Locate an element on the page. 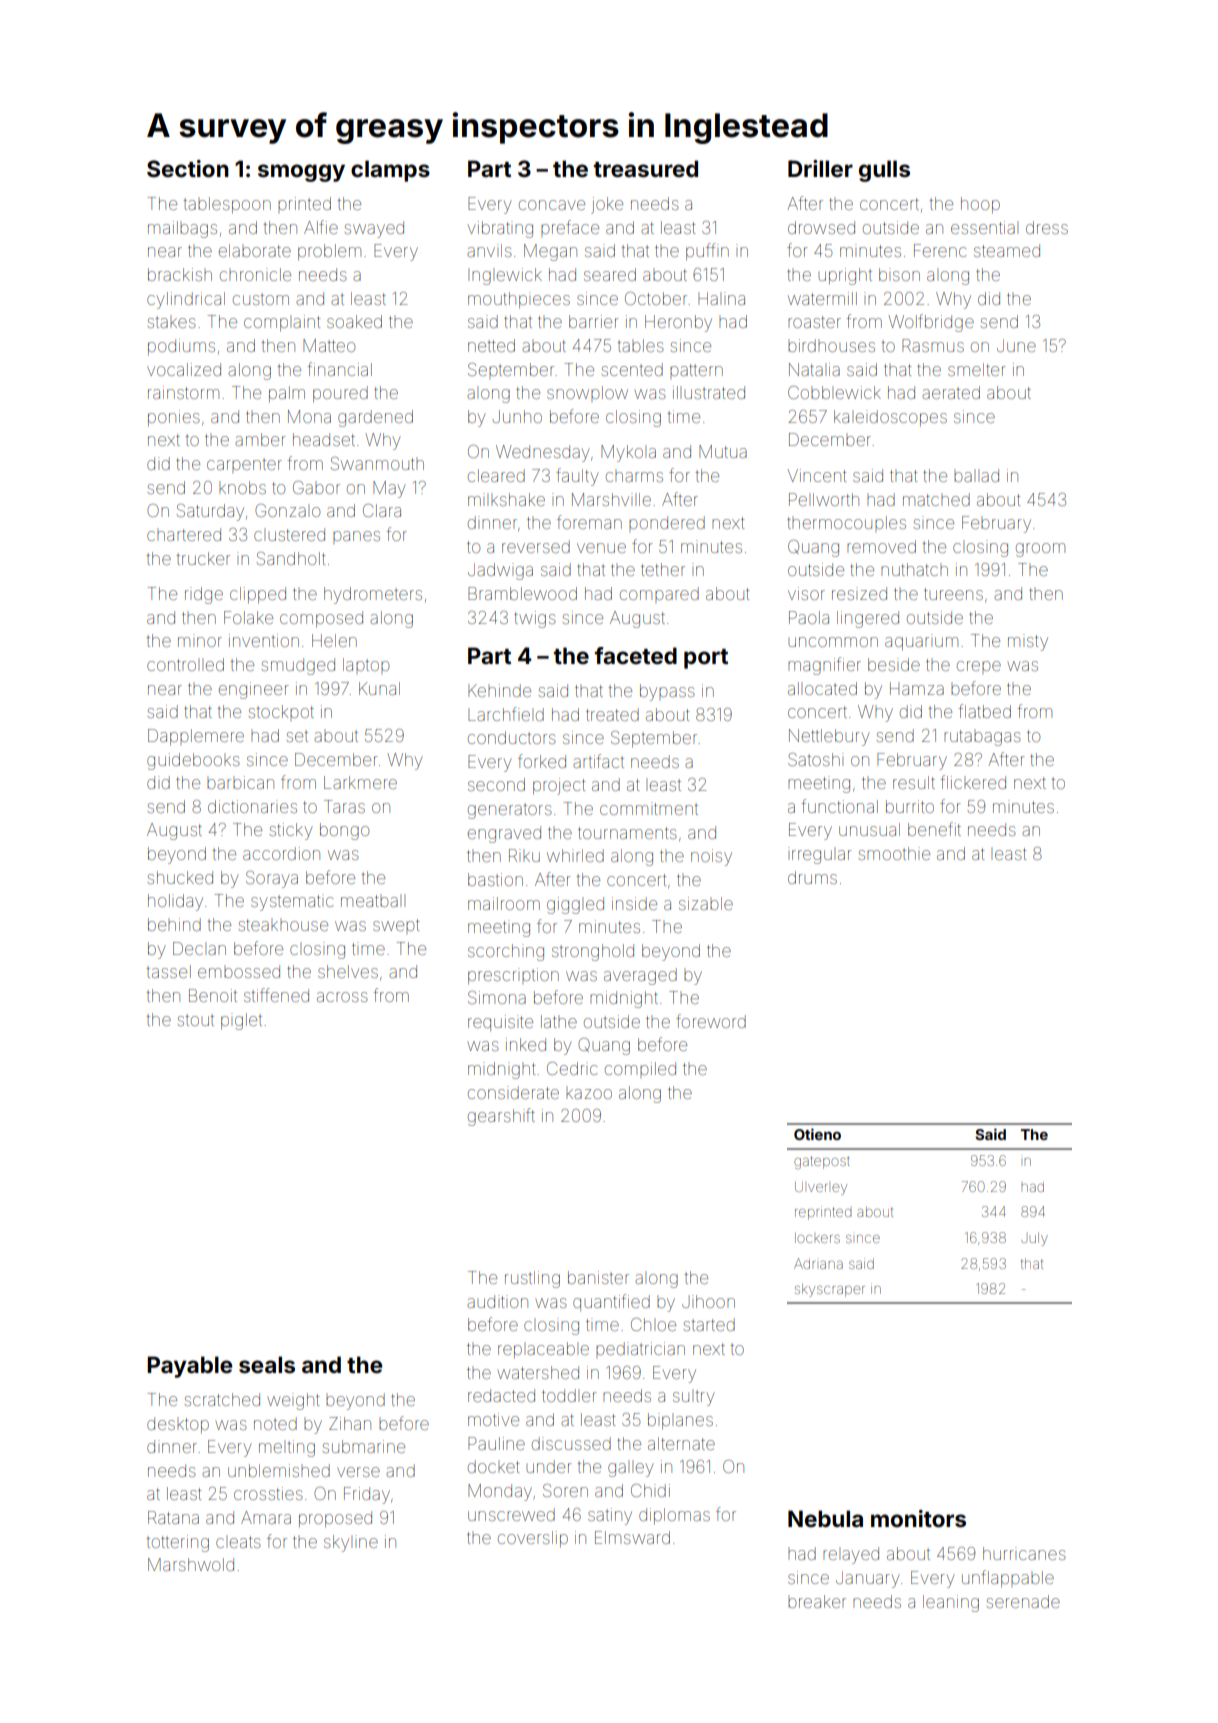 The image size is (1218, 1723). coverslip is located at coordinates (533, 1539).
